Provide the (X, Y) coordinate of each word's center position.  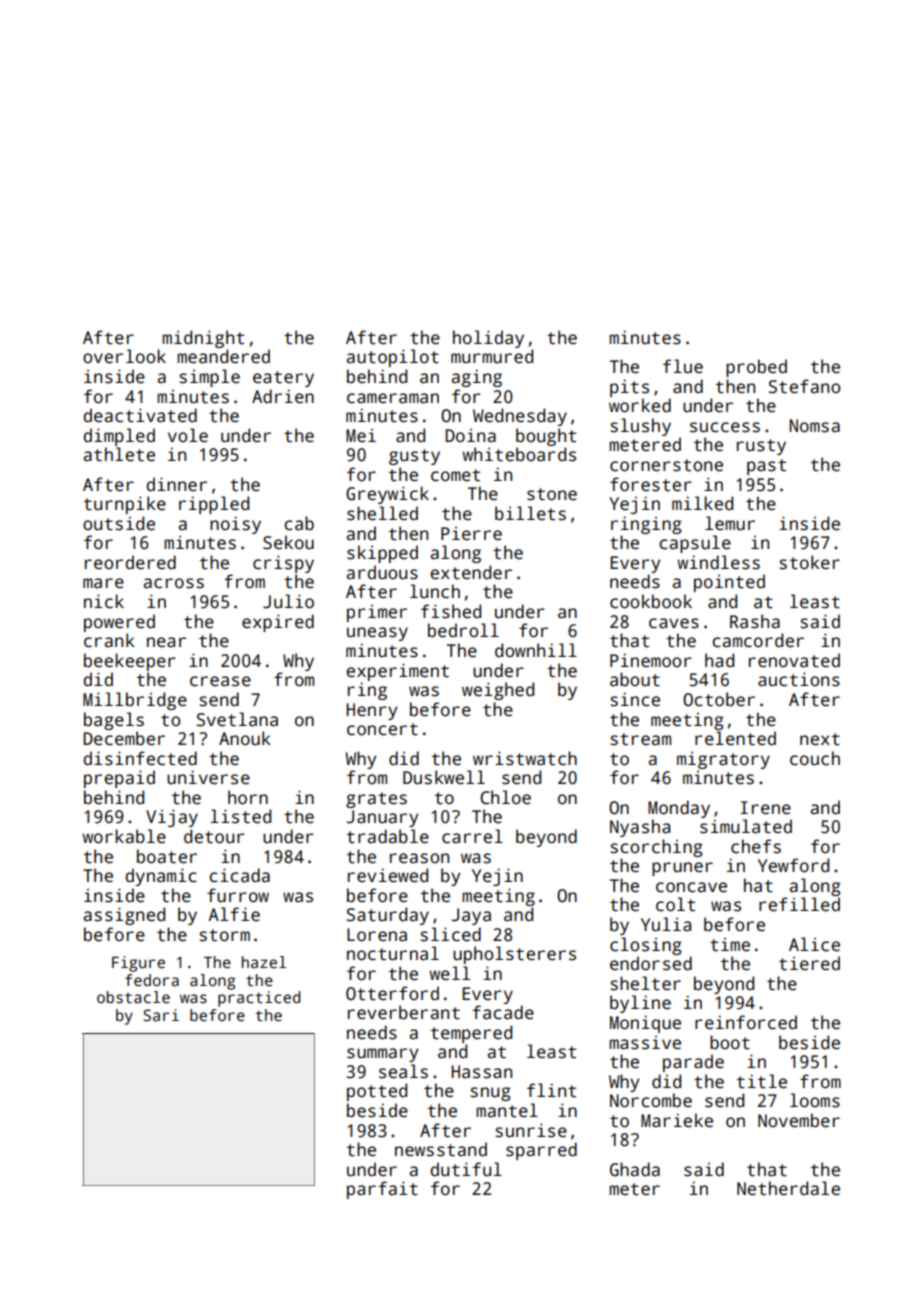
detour (214, 836)
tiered (809, 963)
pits (629, 388)
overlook (124, 356)
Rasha (755, 621)
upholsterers (514, 955)
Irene (766, 808)
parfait (382, 1190)
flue (683, 366)
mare (103, 583)
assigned (124, 916)
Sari (161, 1015)
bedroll (463, 630)
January (382, 818)
